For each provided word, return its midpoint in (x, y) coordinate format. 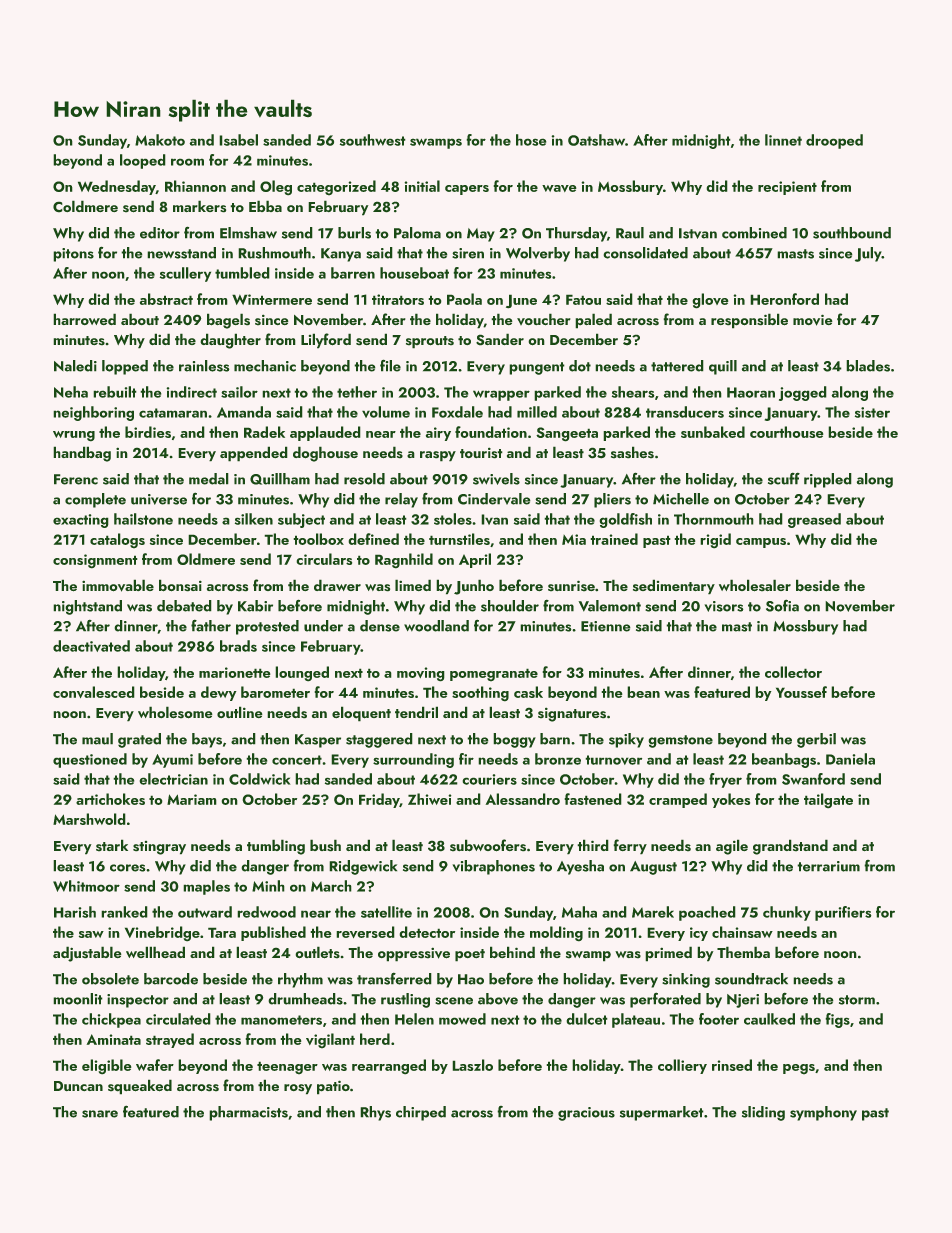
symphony (823, 1113)
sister (872, 412)
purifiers (843, 913)
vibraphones (494, 867)
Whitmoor (86, 886)
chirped (421, 1113)
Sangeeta (567, 434)
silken (254, 519)
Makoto (160, 140)
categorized (336, 187)
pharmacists (249, 1113)
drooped (834, 141)
